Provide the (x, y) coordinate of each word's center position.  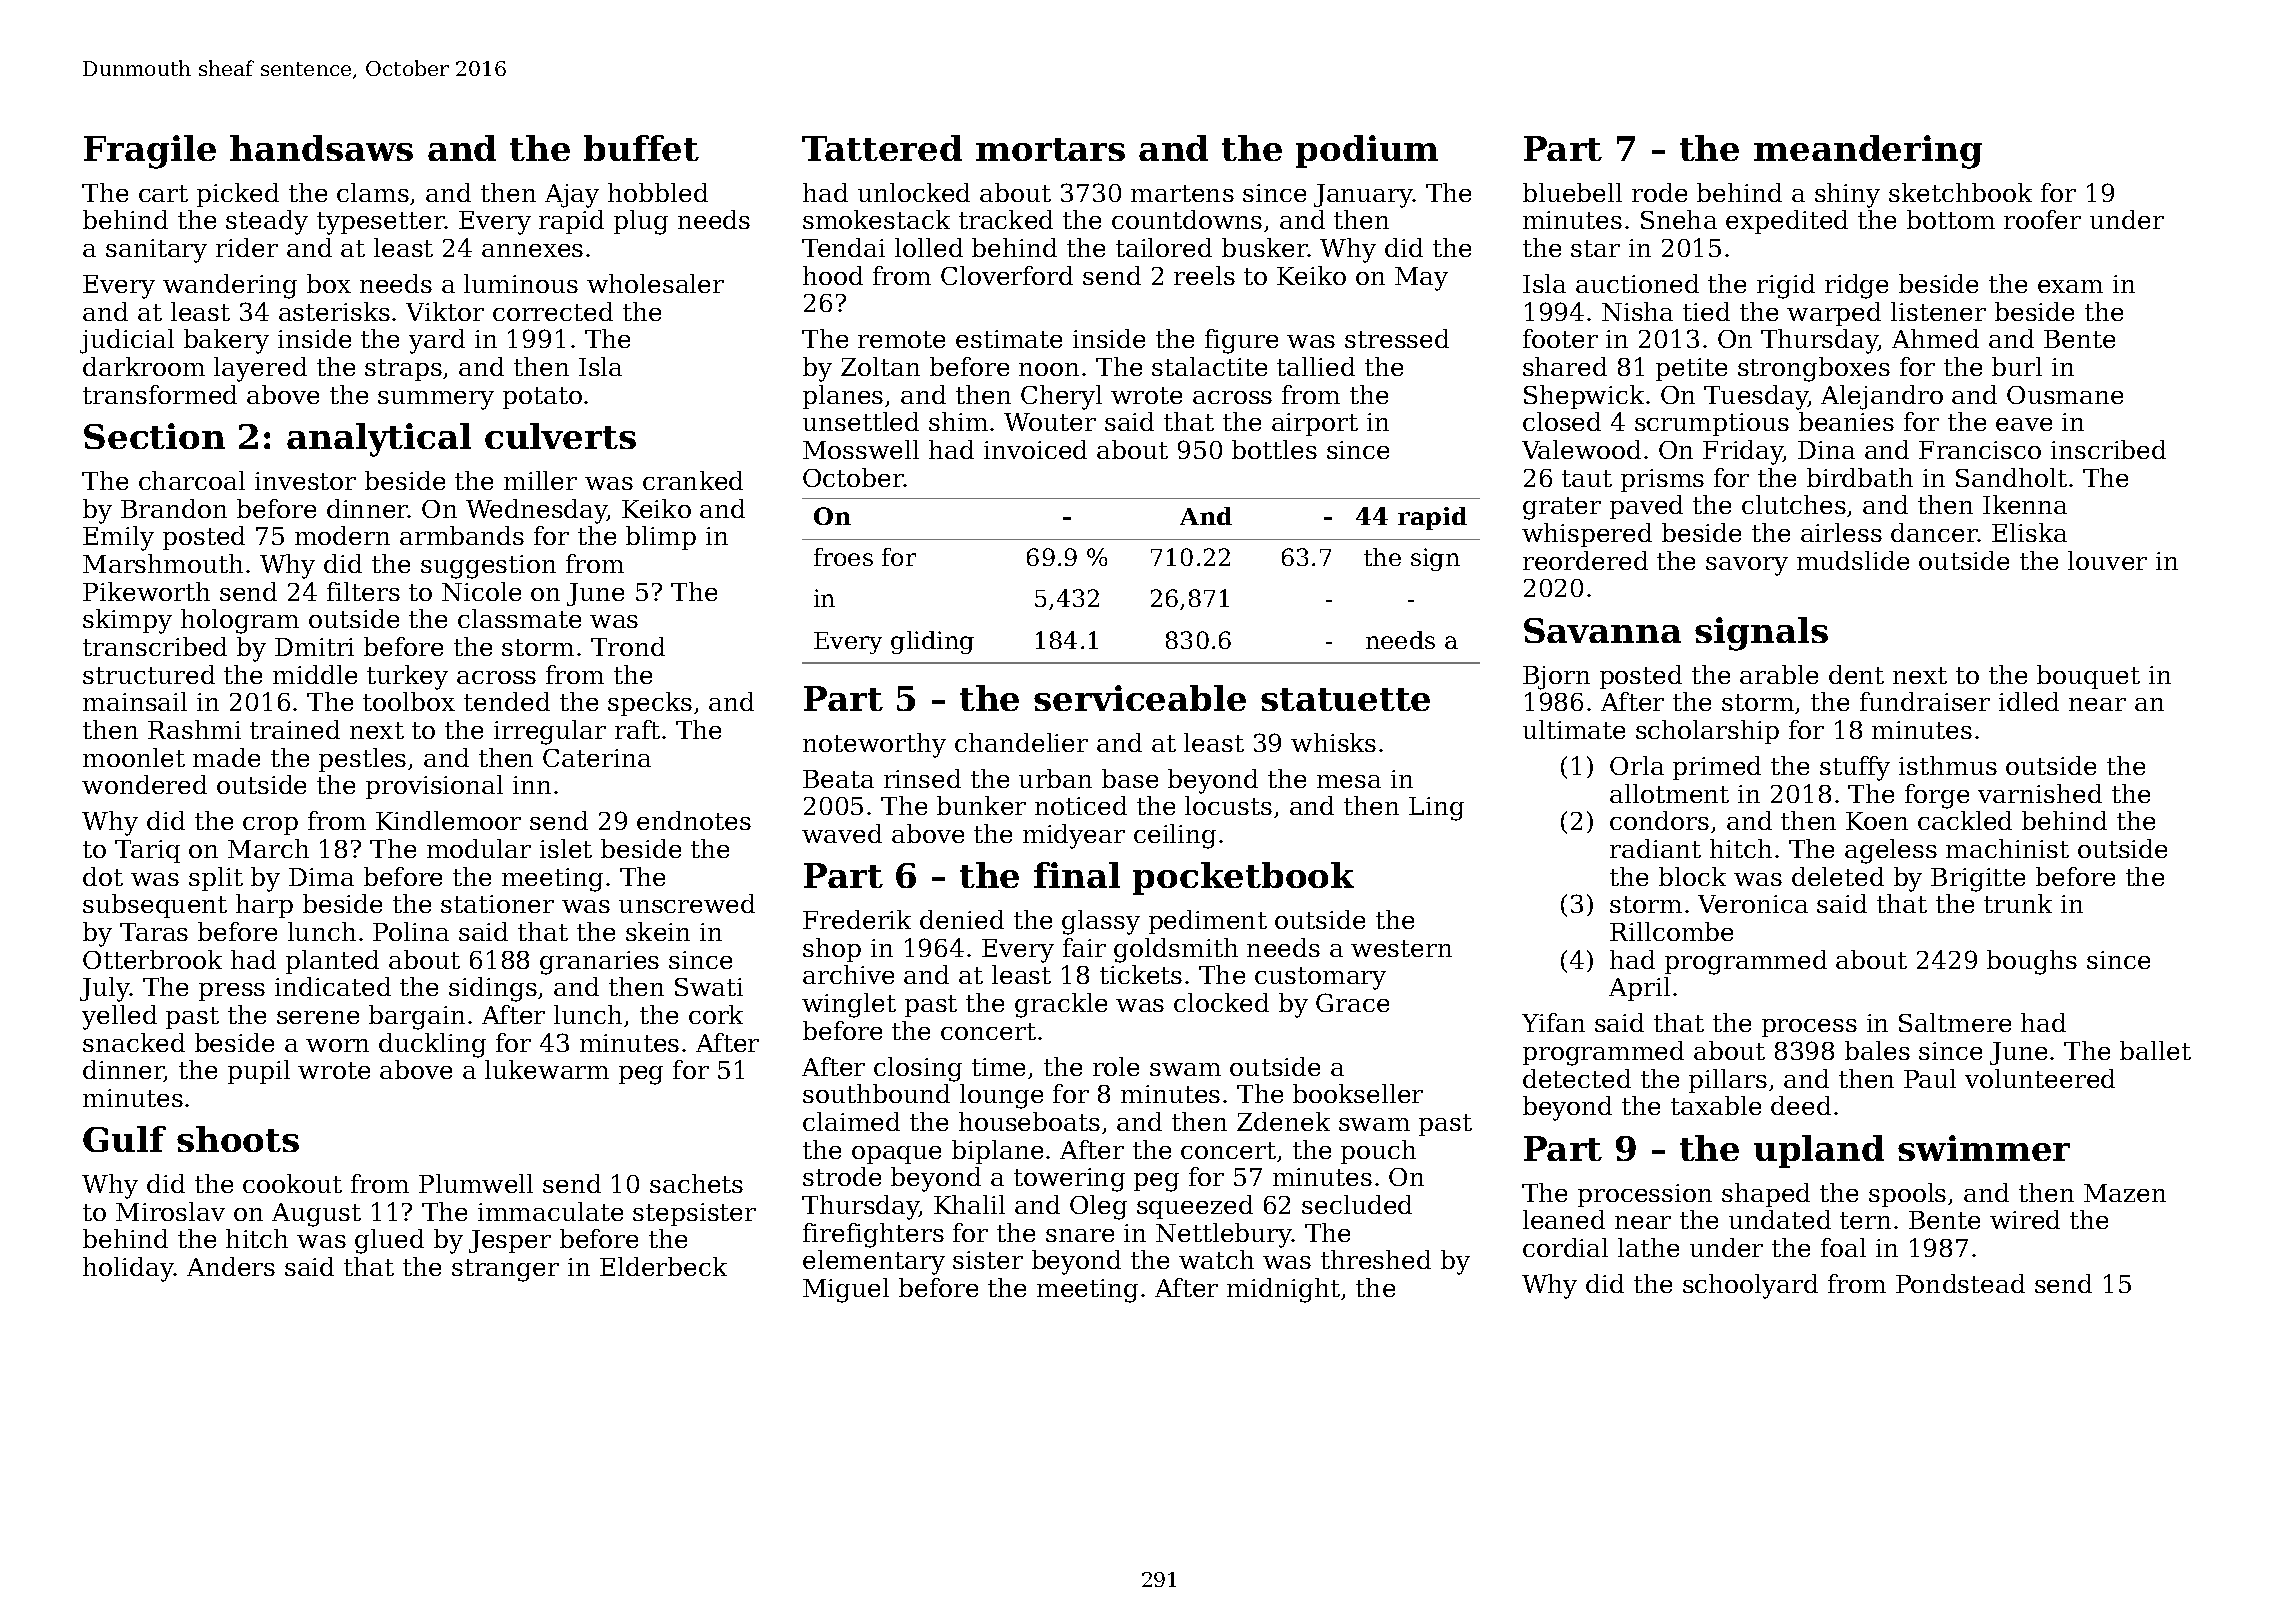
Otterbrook (152, 959)
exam (2070, 286)
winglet (849, 1005)
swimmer (1984, 1148)
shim (958, 421)
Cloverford (1007, 275)
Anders (231, 1266)
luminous (521, 283)
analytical (379, 440)
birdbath (1860, 477)
